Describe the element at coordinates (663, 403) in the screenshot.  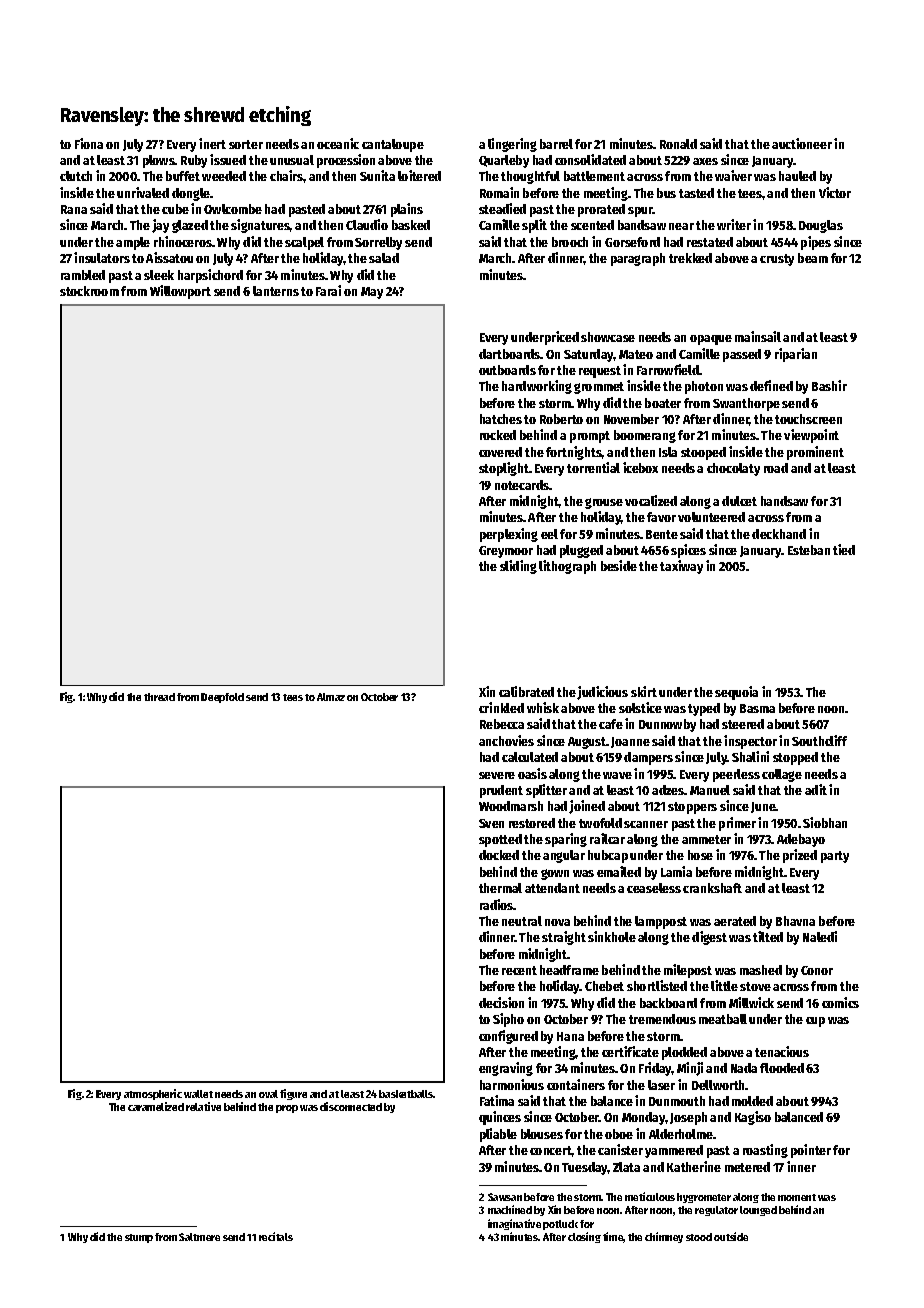
I see `boater` at that location.
